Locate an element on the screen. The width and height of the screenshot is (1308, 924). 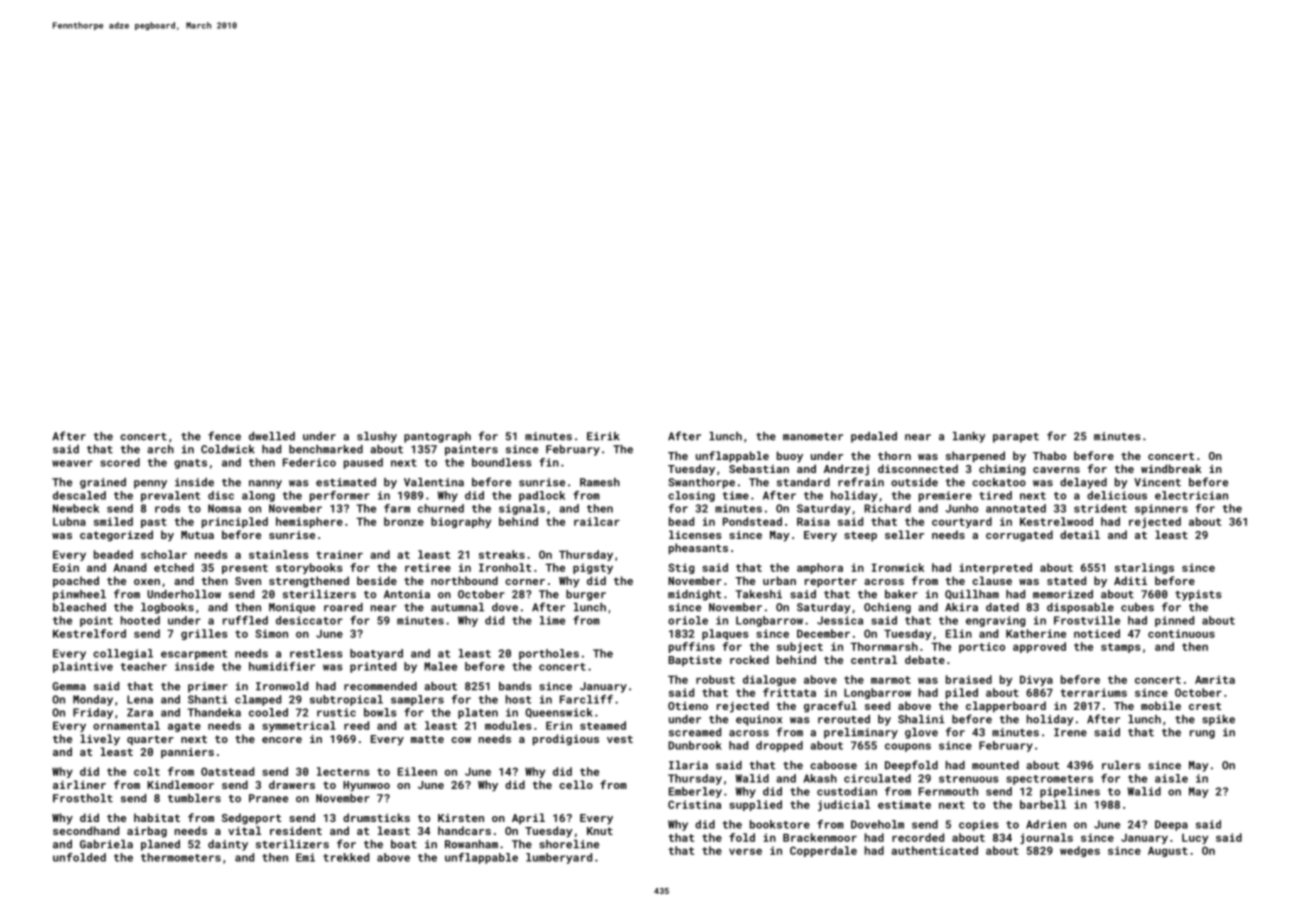
corrugated is located at coordinates (1019, 536).
